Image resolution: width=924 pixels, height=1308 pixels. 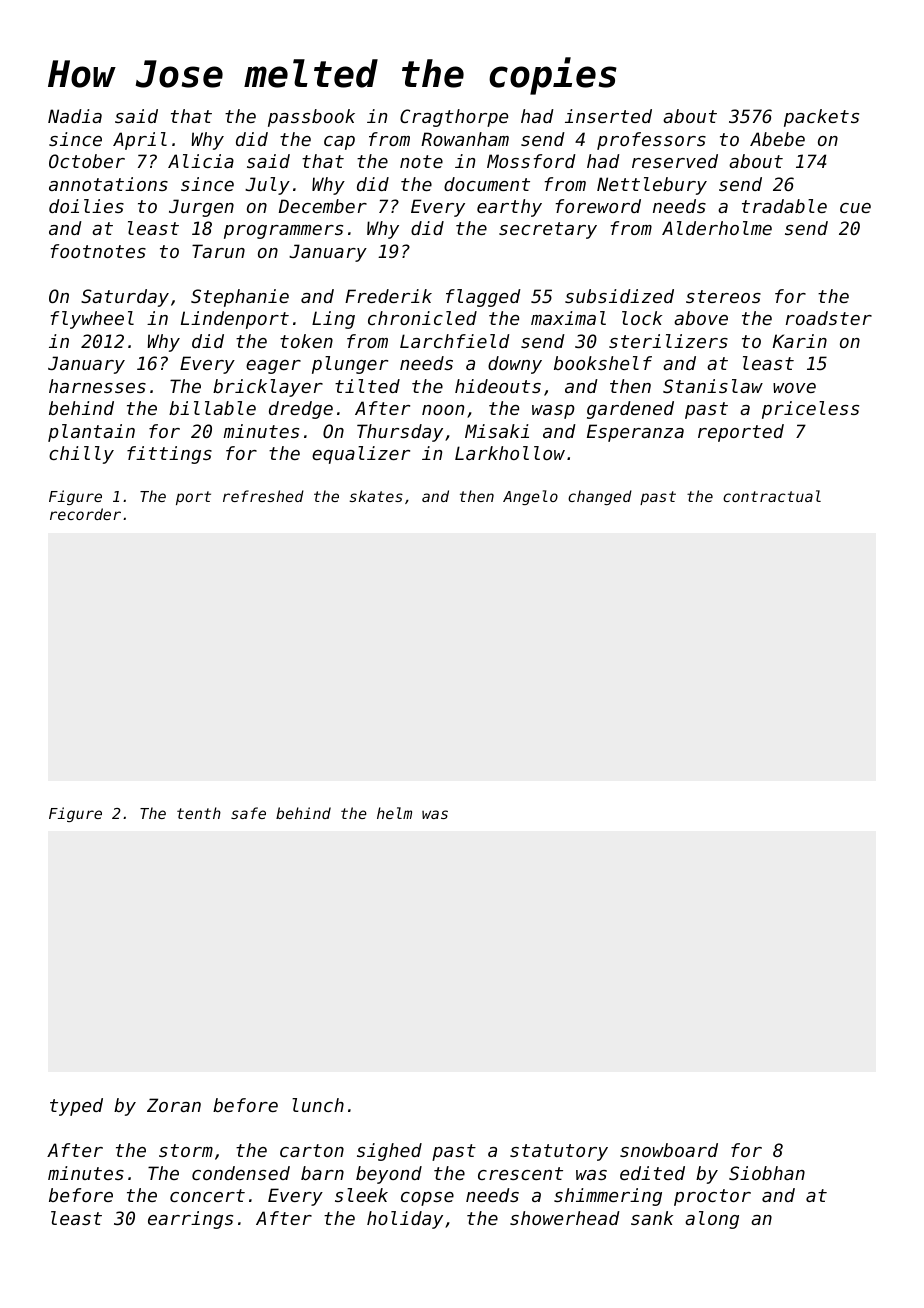 I want to click on Mossford, so click(x=531, y=161).
